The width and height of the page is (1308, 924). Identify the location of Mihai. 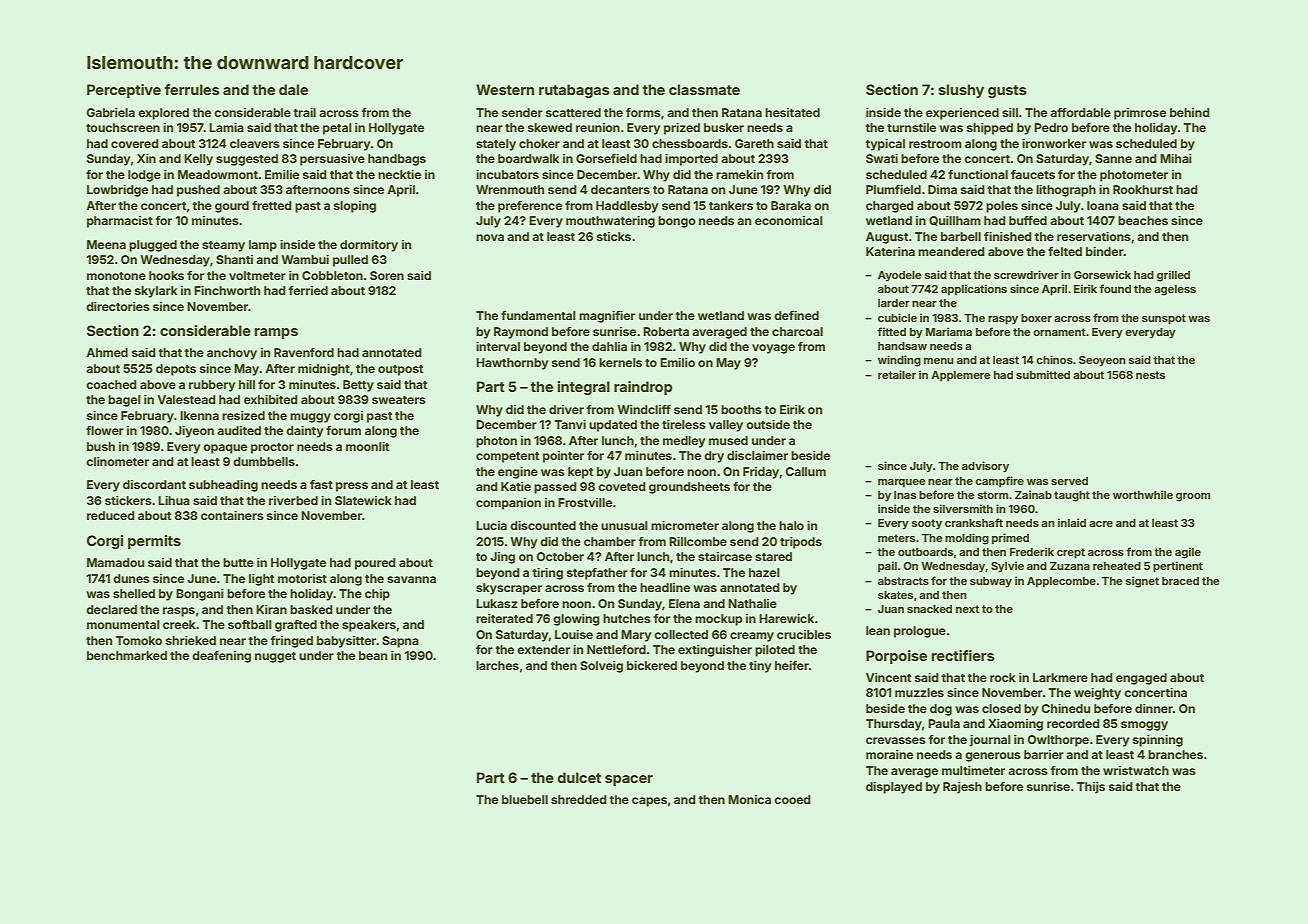
(1176, 158).
